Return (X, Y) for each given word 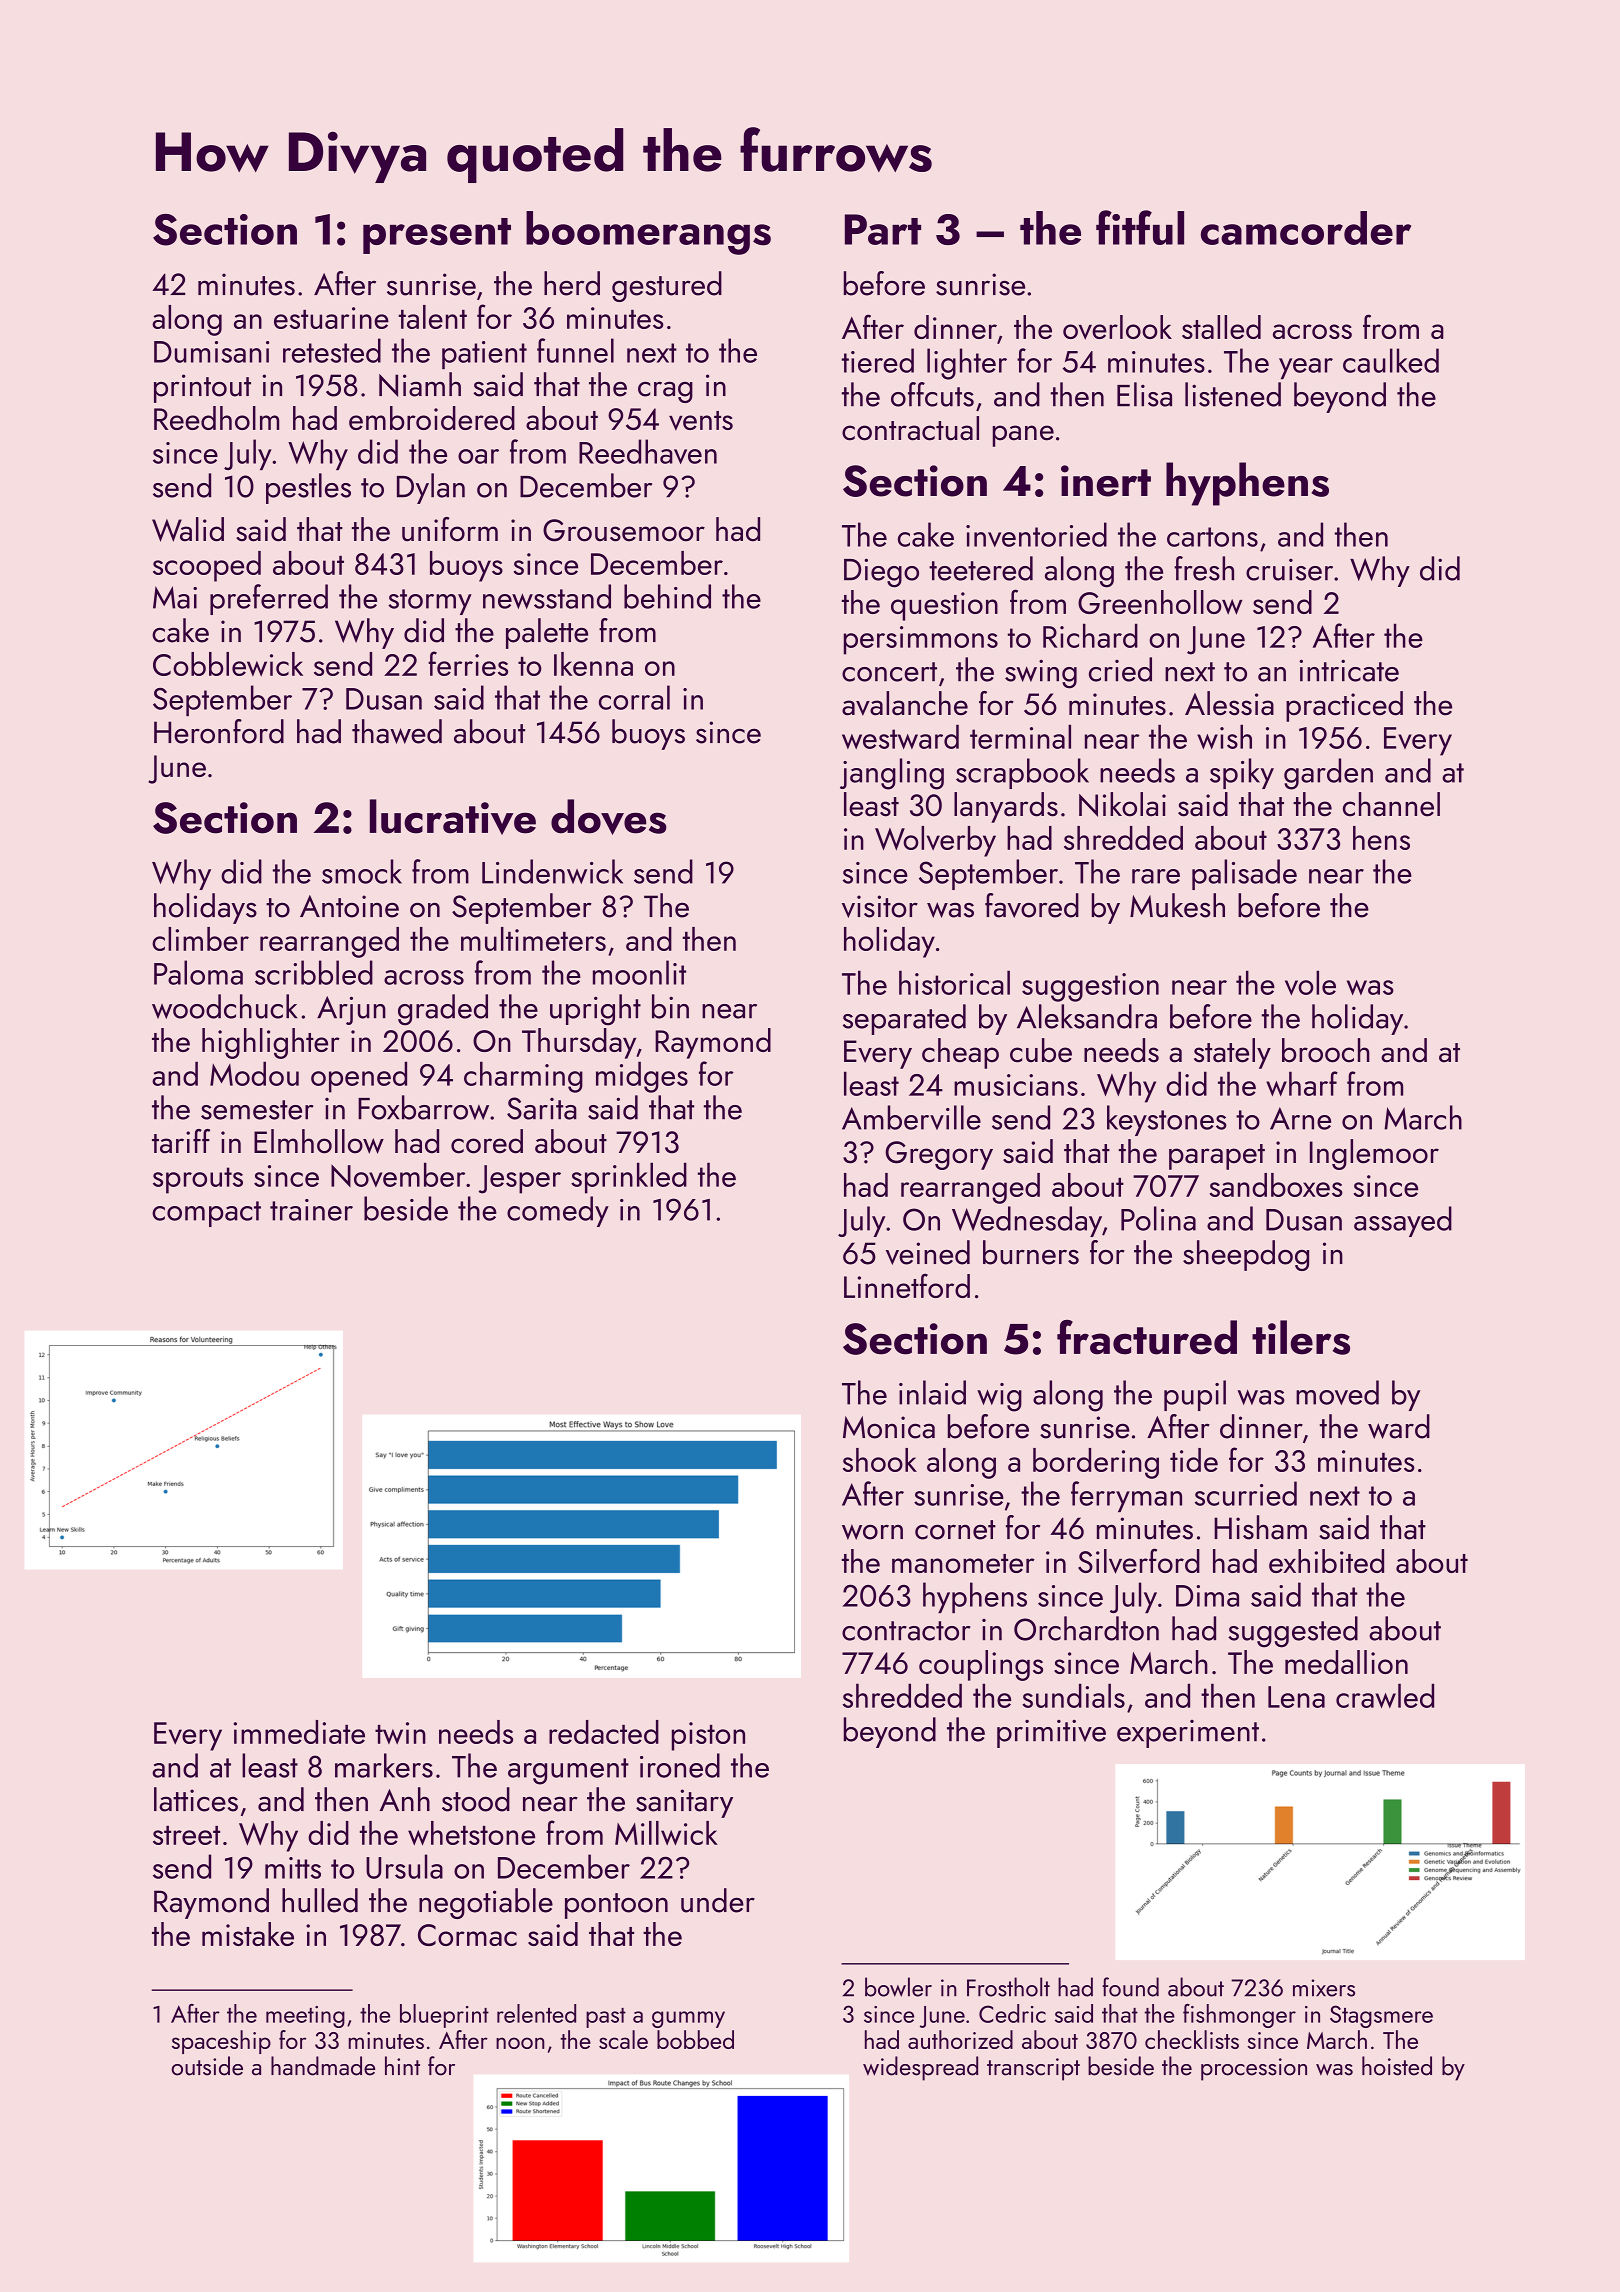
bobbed (695, 2039)
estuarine (331, 318)
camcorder (1306, 228)
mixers (1324, 1988)
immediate (299, 1732)
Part (883, 229)
